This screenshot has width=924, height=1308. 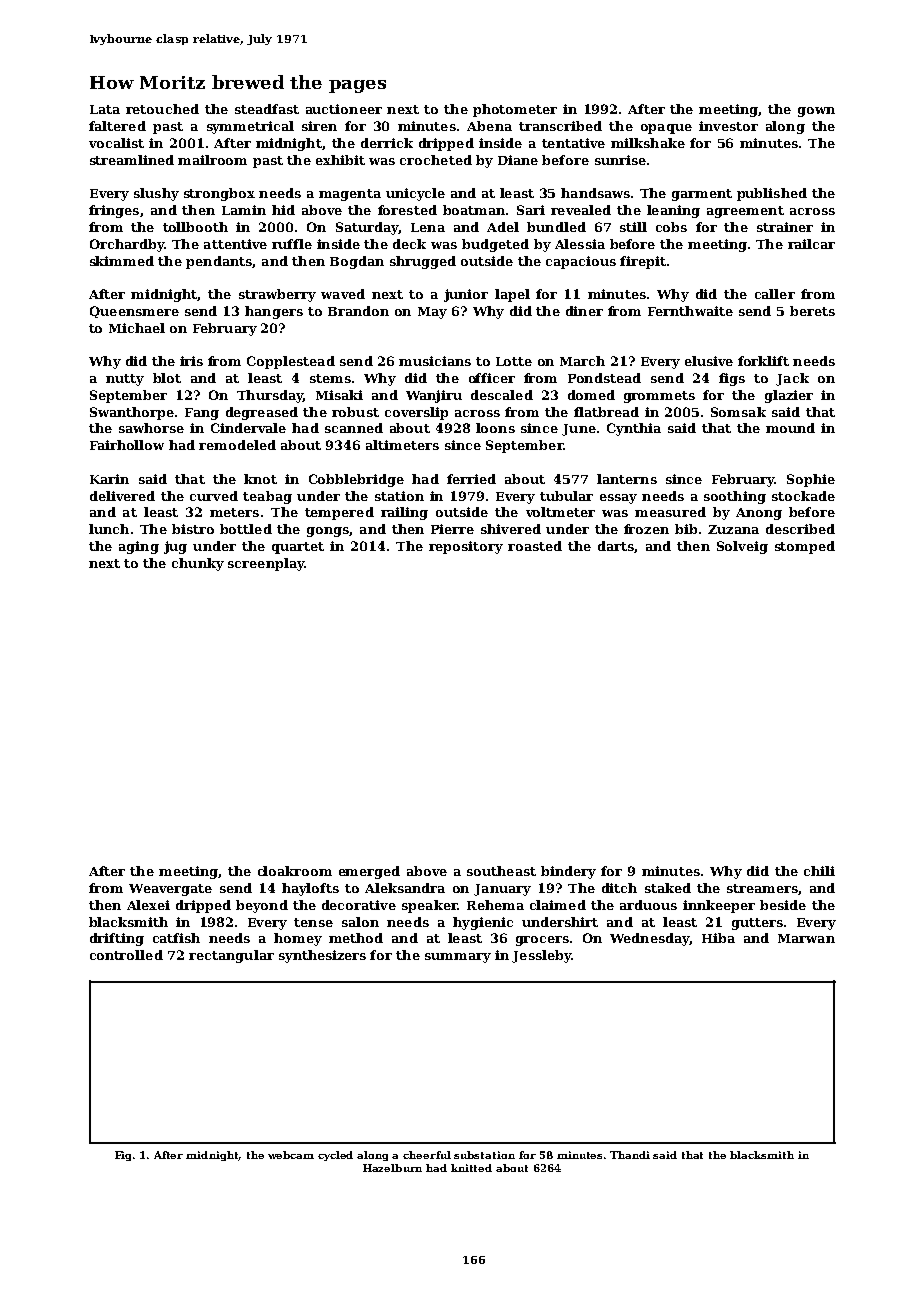 I want to click on delivered, so click(x=122, y=496).
